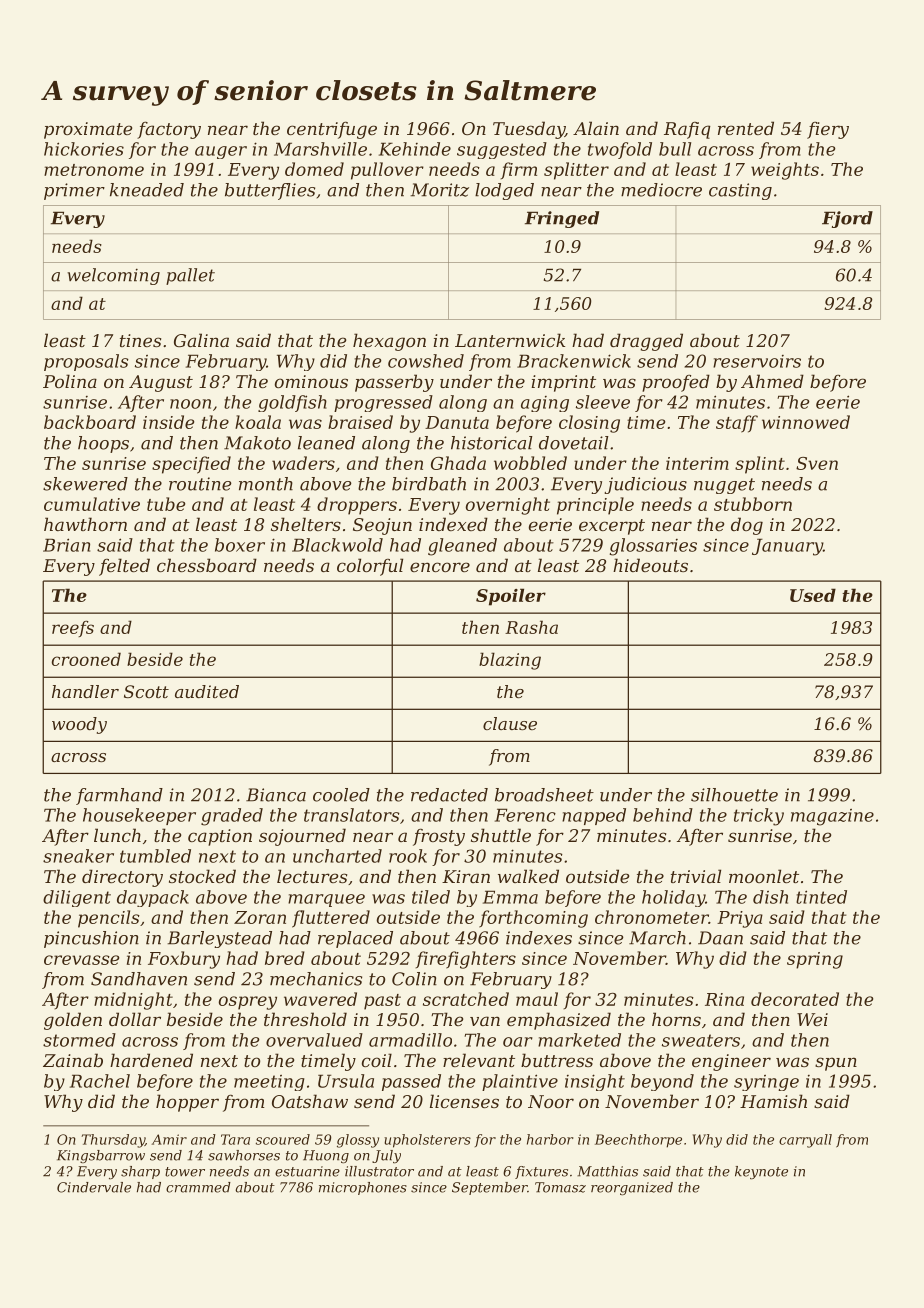 Image resolution: width=924 pixels, height=1308 pixels. What do you see at coordinates (696, 876) in the document?
I see `trivial` at bounding box center [696, 876].
